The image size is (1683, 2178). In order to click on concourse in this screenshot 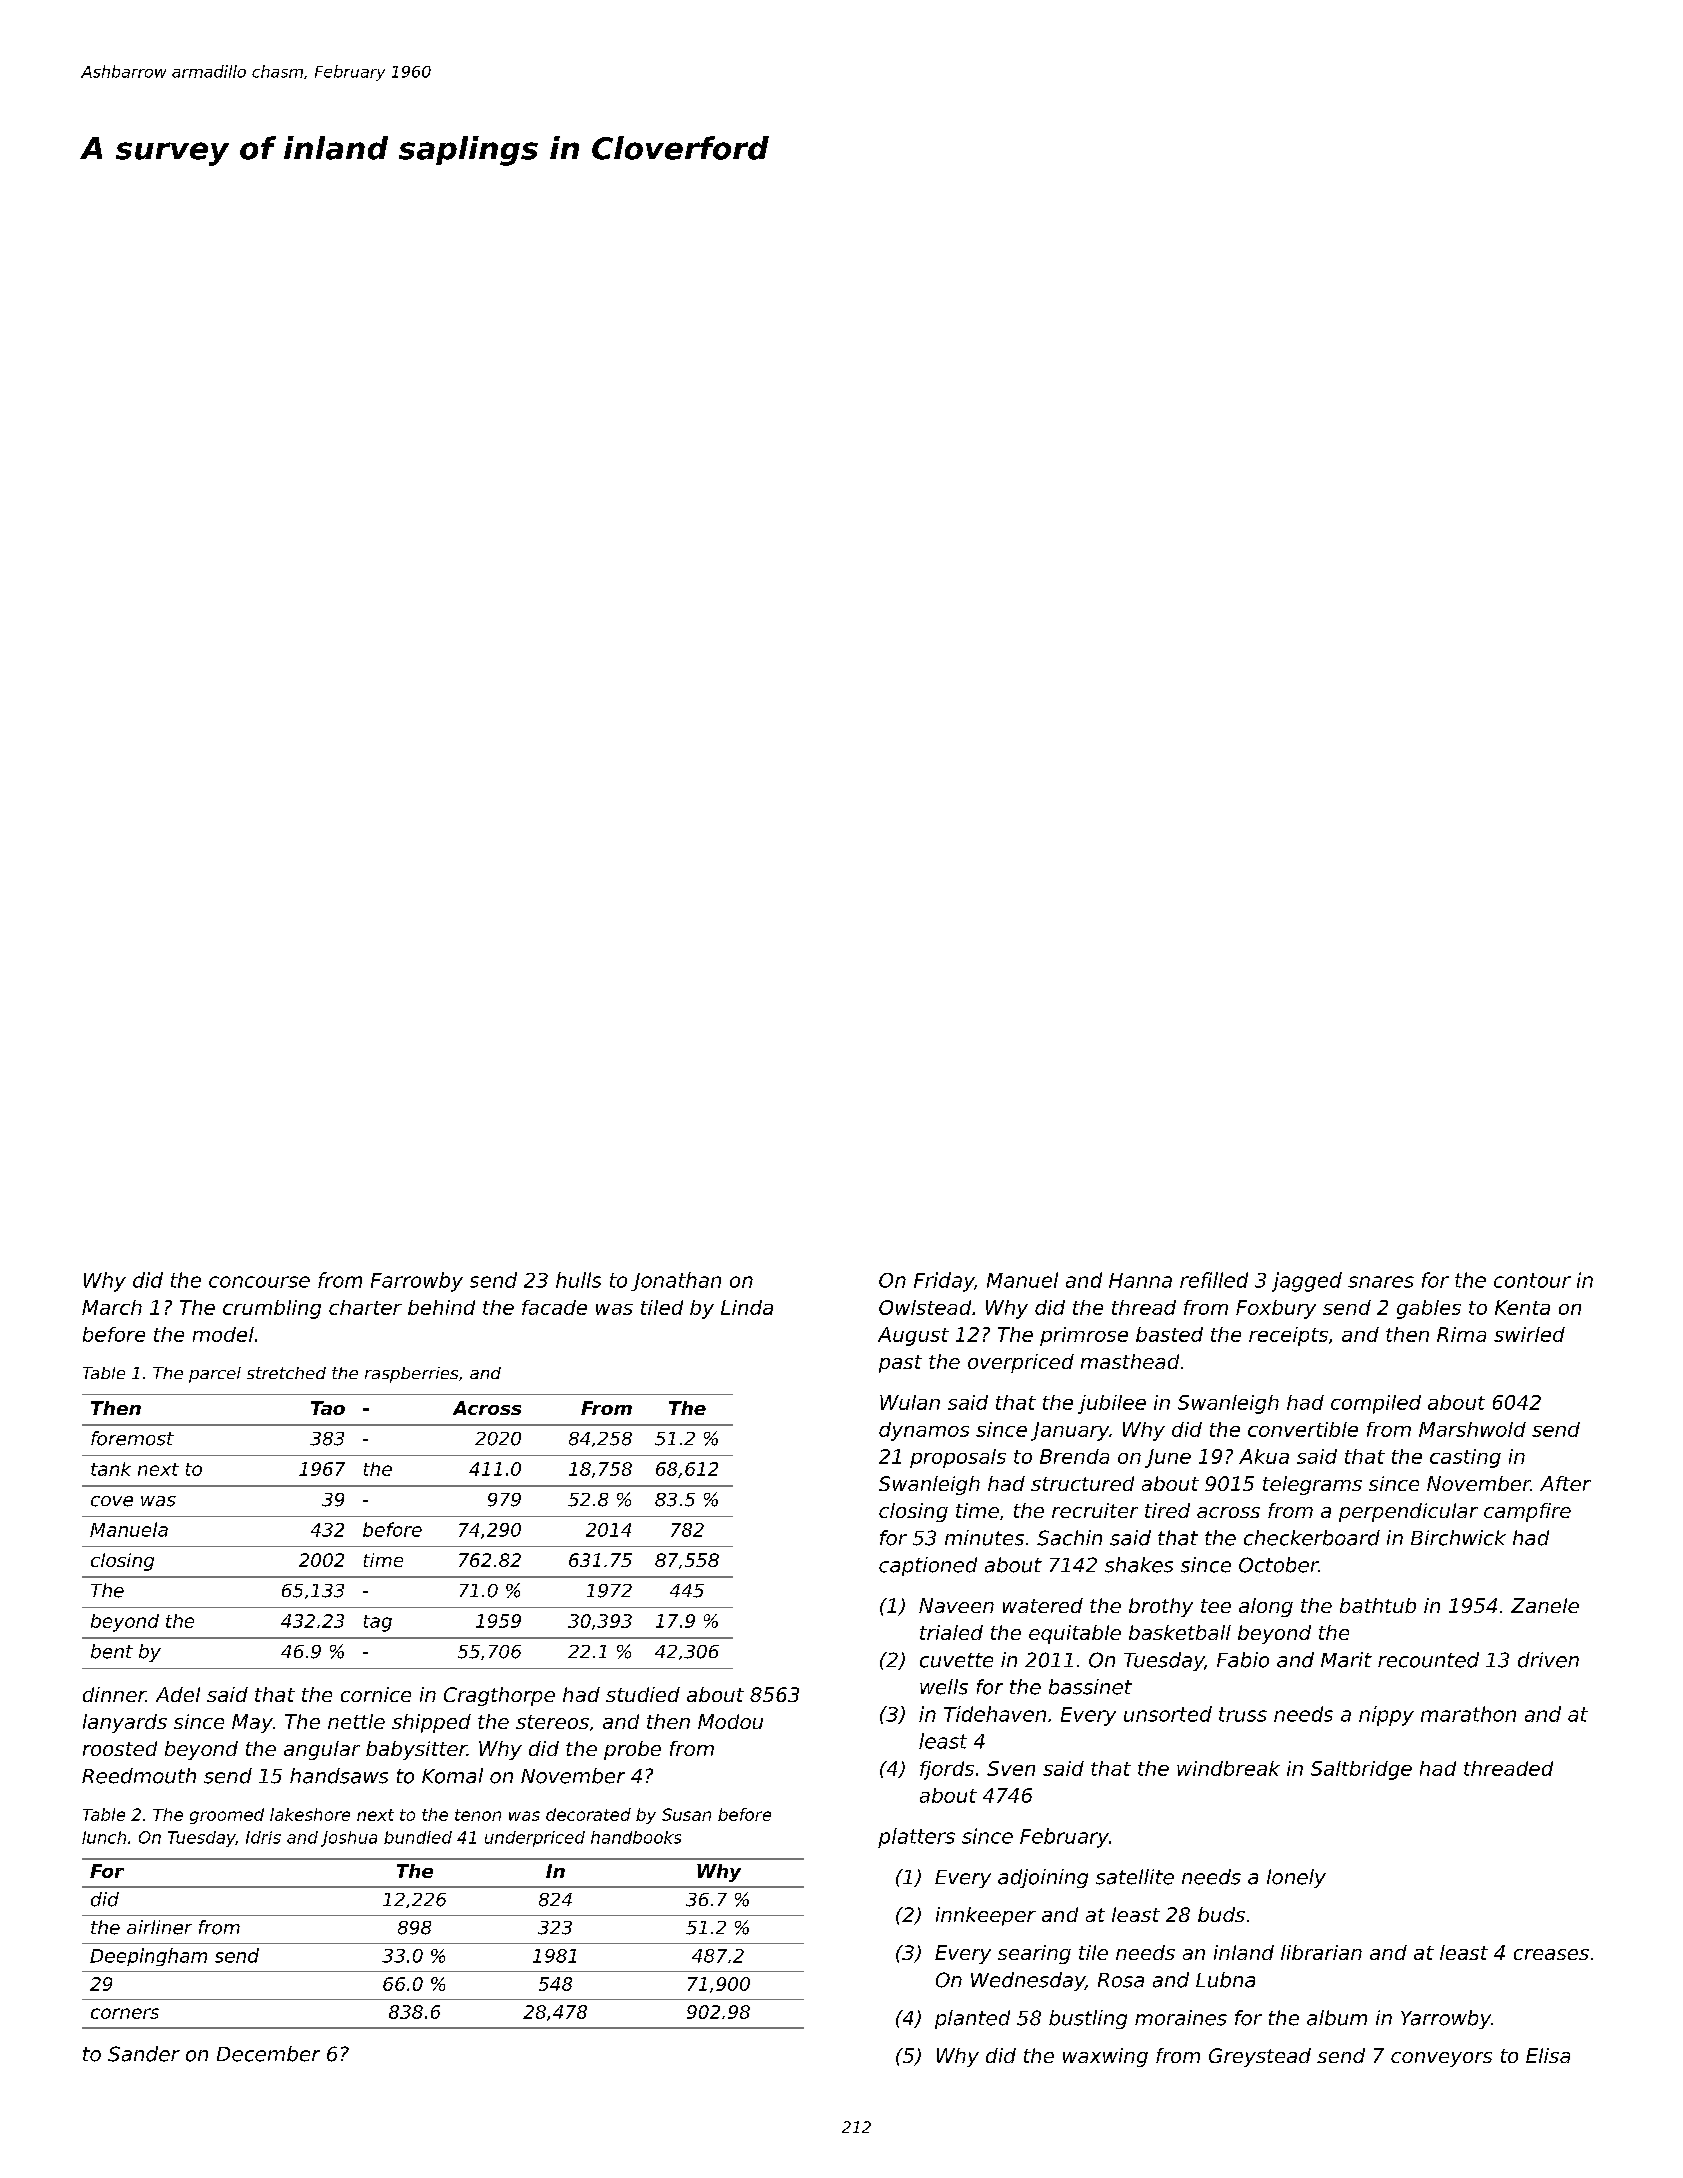, I will do `click(259, 1282)`.
